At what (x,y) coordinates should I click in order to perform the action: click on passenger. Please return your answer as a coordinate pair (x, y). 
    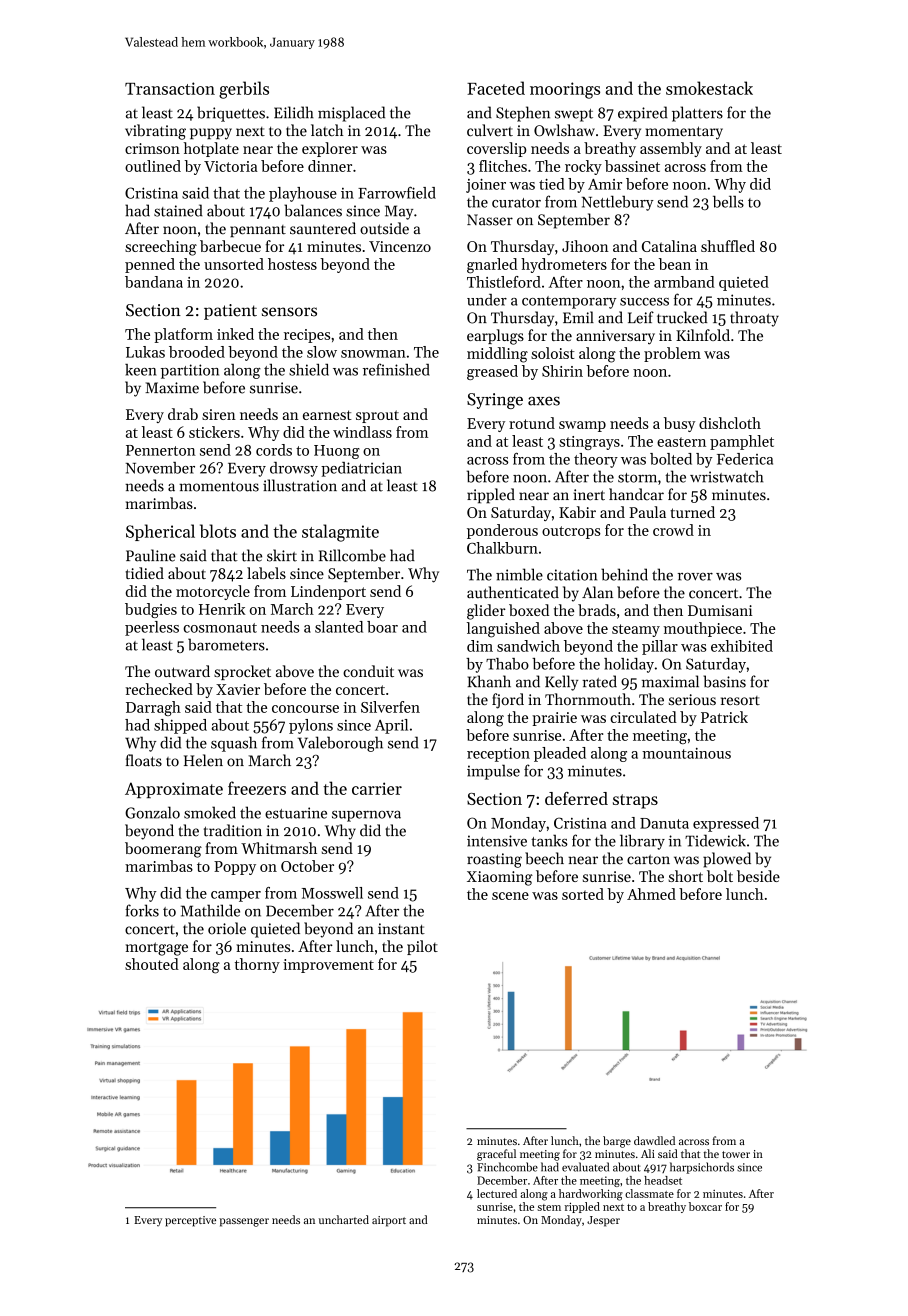
    Looking at the image, I should click on (244, 1222).
